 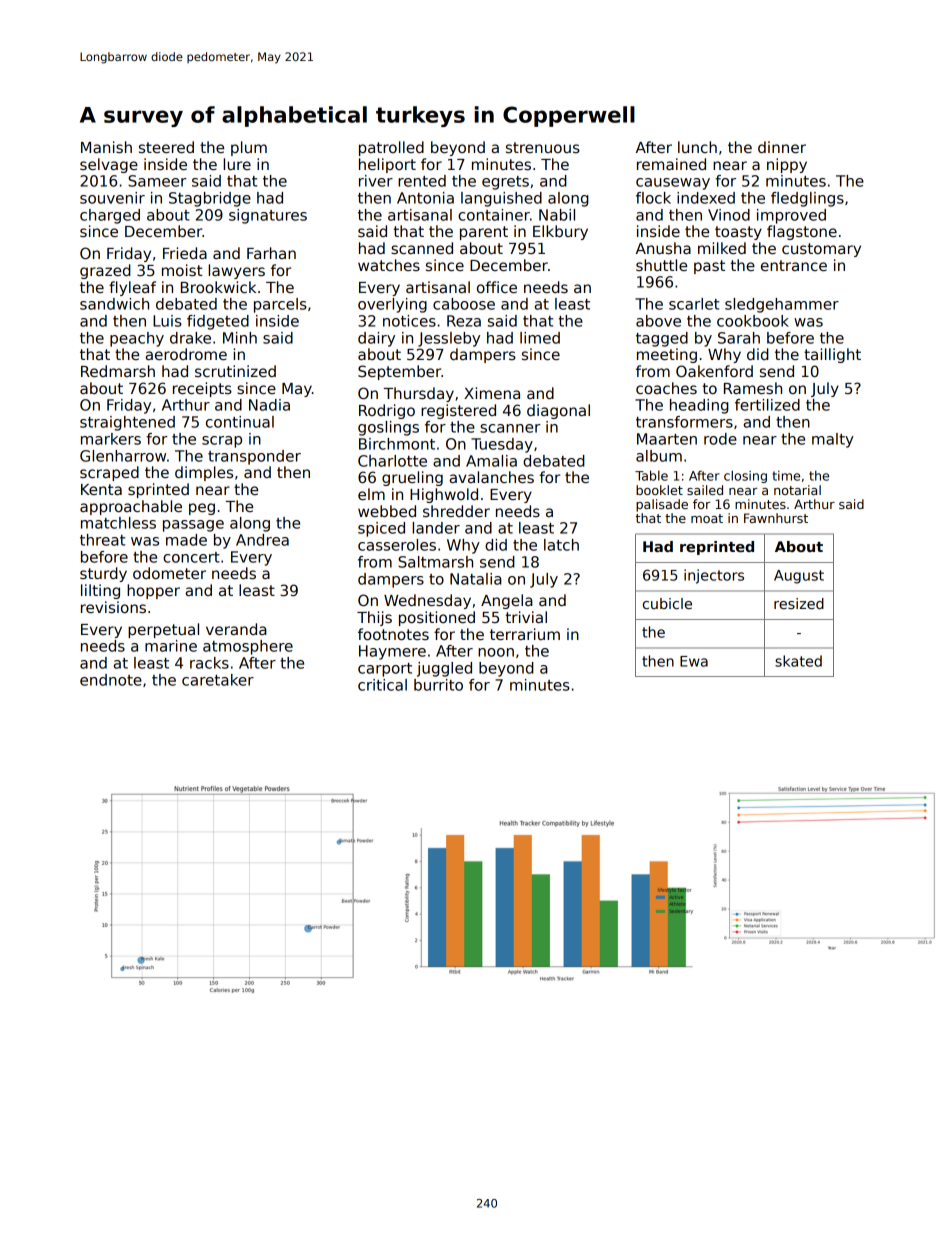 What do you see at coordinates (802, 232) in the screenshot?
I see `flagstone` at bounding box center [802, 232].
